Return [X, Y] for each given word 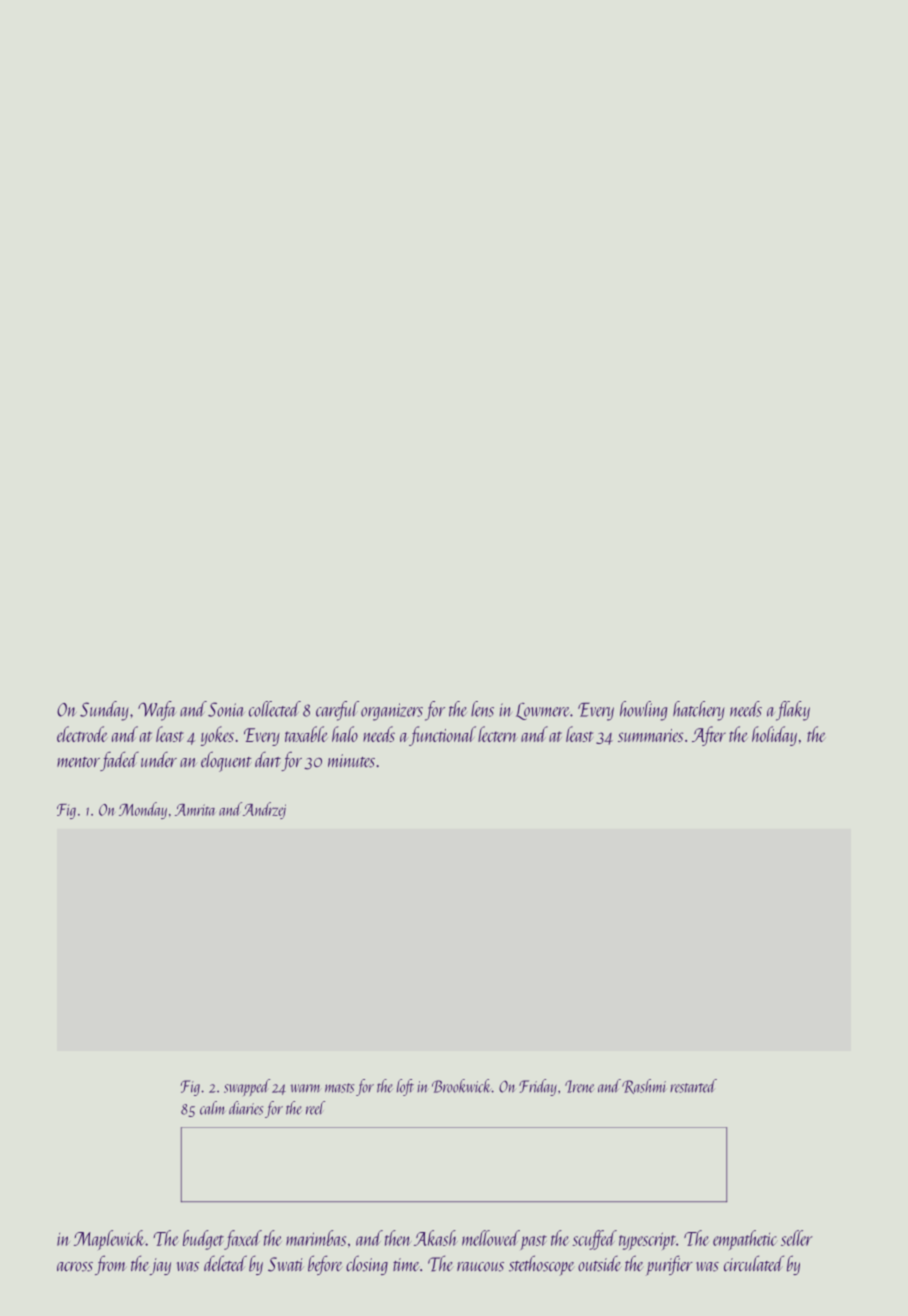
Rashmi [644, 1086]
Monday [143, 810]
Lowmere [543, 711]
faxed [243, 1240]
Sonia [226, 709]
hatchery [699, 711]
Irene [579, 1086]
